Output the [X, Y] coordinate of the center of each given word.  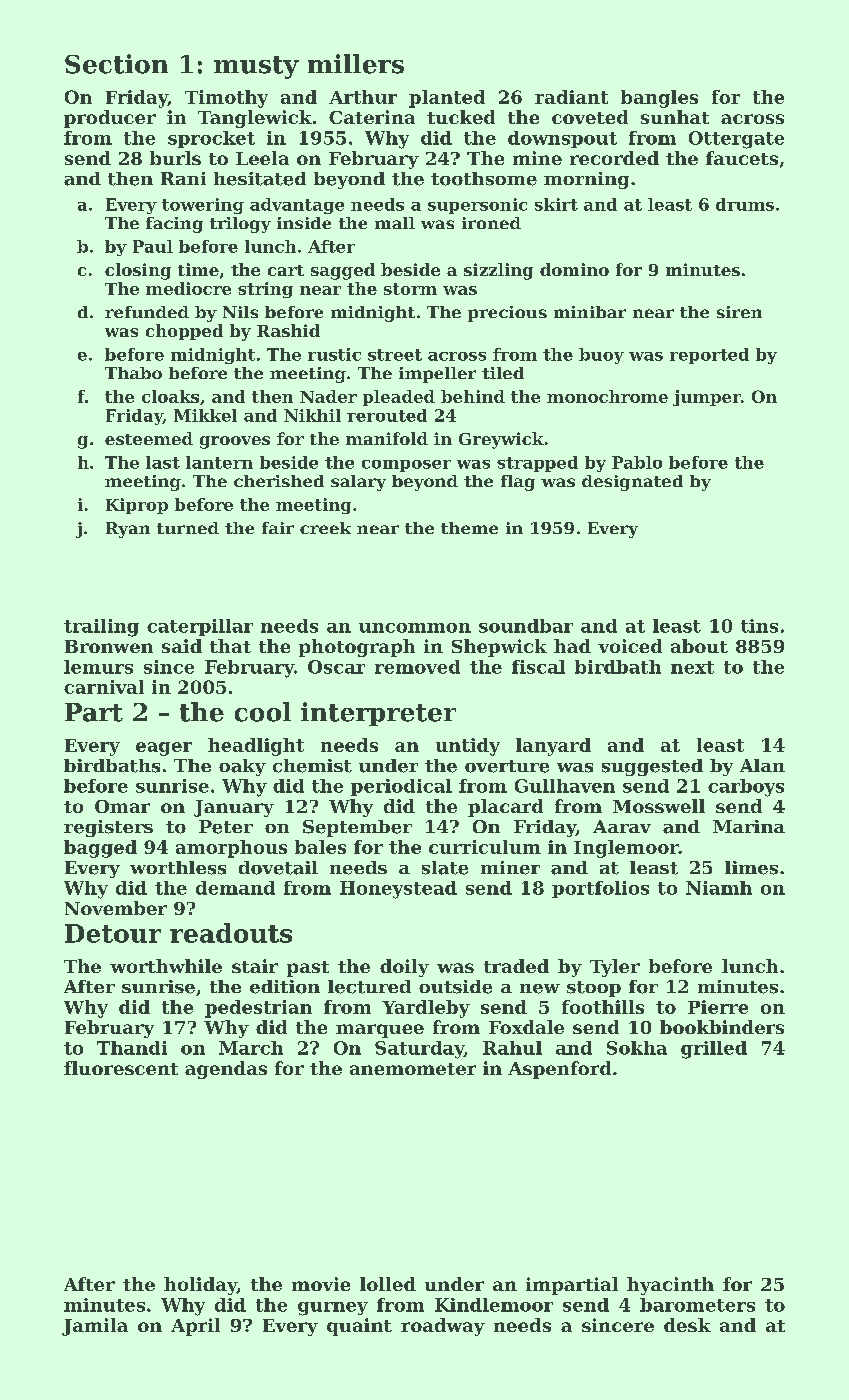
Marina [749, 826]
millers [356, 64]
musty [256, 67]
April [195, 1327]
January [234, 808]
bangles [659, 99]
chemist [312, 766]
